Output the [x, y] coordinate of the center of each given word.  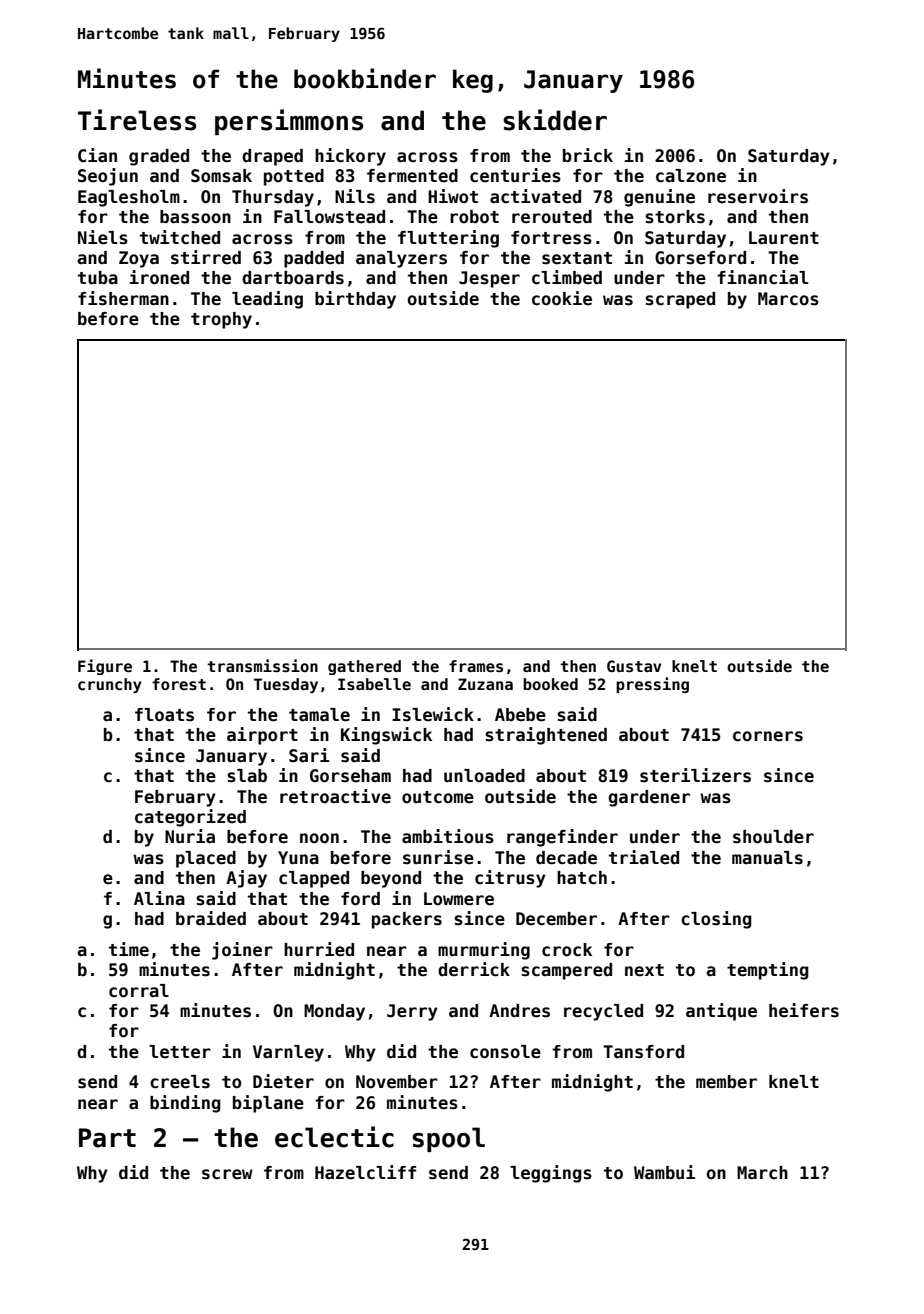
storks [675, 217]
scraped [680, 300]
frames [476, 666]
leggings [551, 1174]
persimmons [289, 122]
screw [227, 1174]
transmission [262, 665]
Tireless [137, 120]
